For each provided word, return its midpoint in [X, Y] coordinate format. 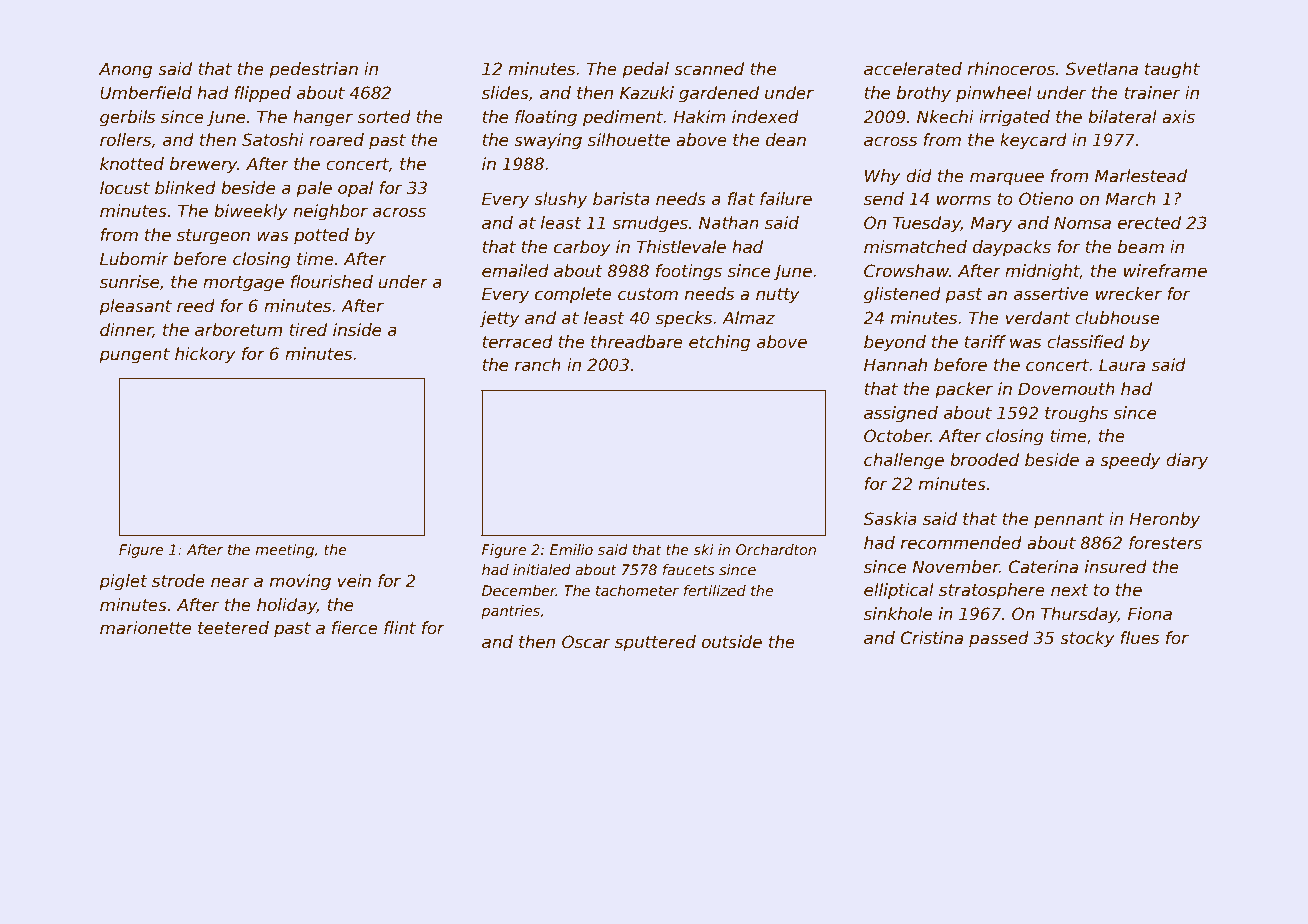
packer [964, 390]
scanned [709, 69]
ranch [538, 365]
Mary [991, 224]
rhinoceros [1011, 69]
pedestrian [313, 70]
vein [354, 581]
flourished [332, 282]
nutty [778, 296]
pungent [134, 356]
